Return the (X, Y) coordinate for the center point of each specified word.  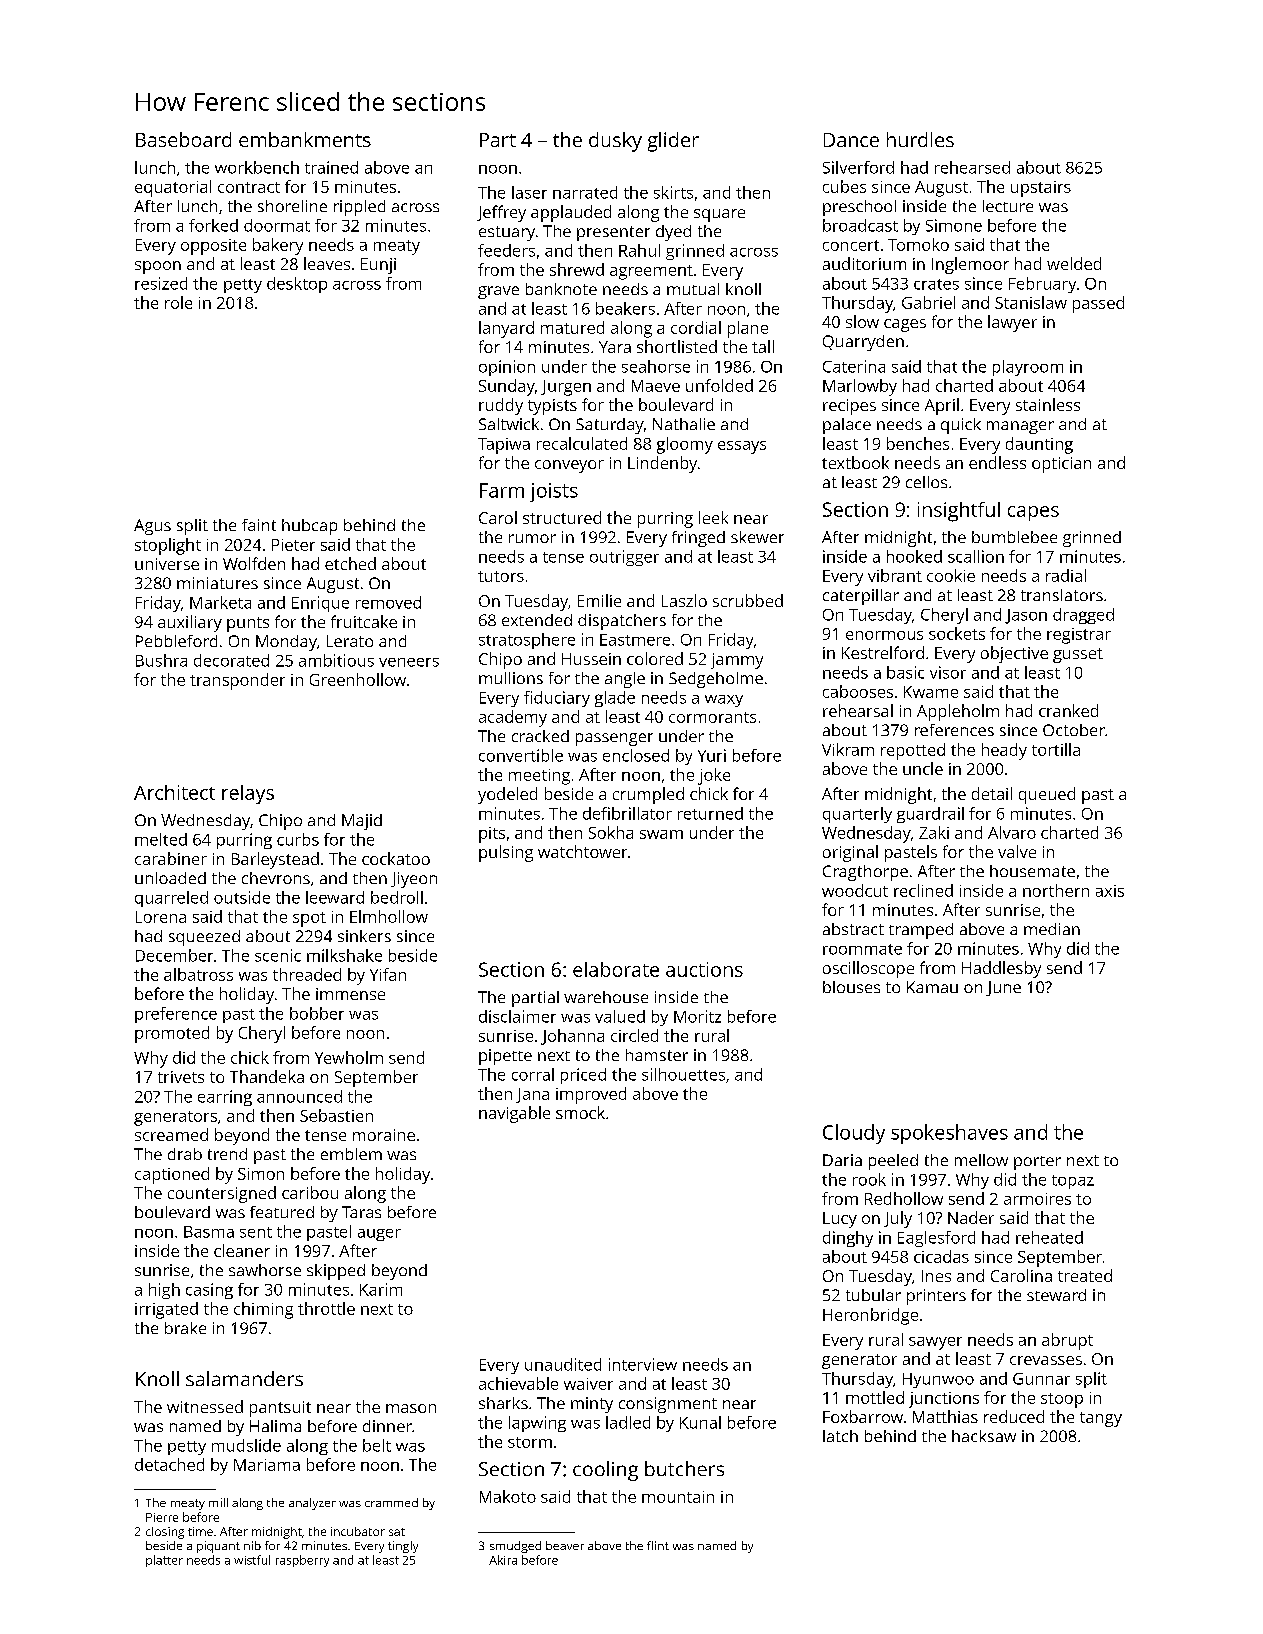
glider (673, 142)
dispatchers (622, 622)
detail (992, 793)
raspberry (302, 1561)
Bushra (161, 660)
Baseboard (183, 139)
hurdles (920, 139)
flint (658, 1545)
